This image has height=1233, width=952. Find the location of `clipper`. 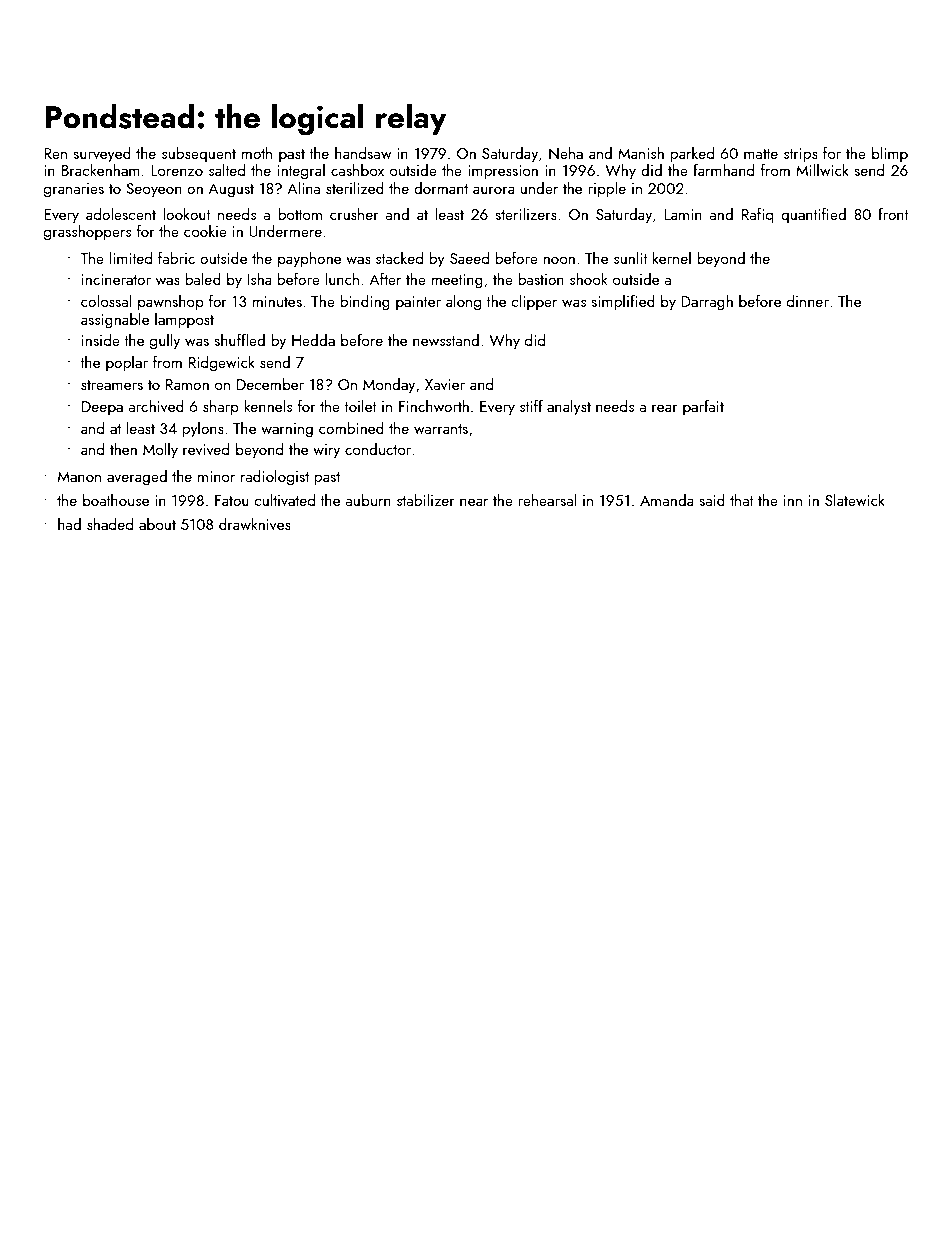

clipper is located at coordinates (534, 302).
